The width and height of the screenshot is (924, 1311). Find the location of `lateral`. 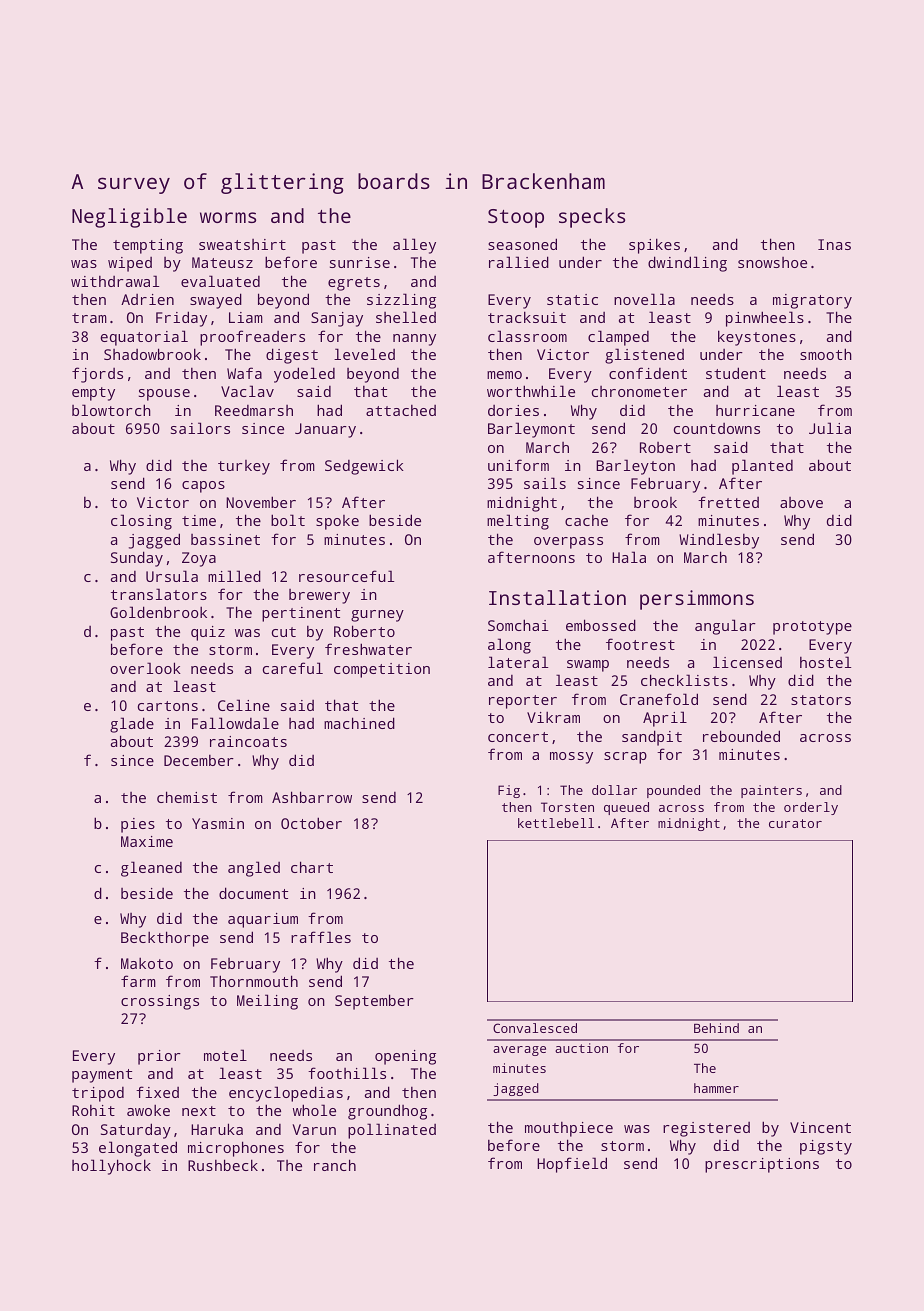

lateral is located at coordinates (518, 662).
